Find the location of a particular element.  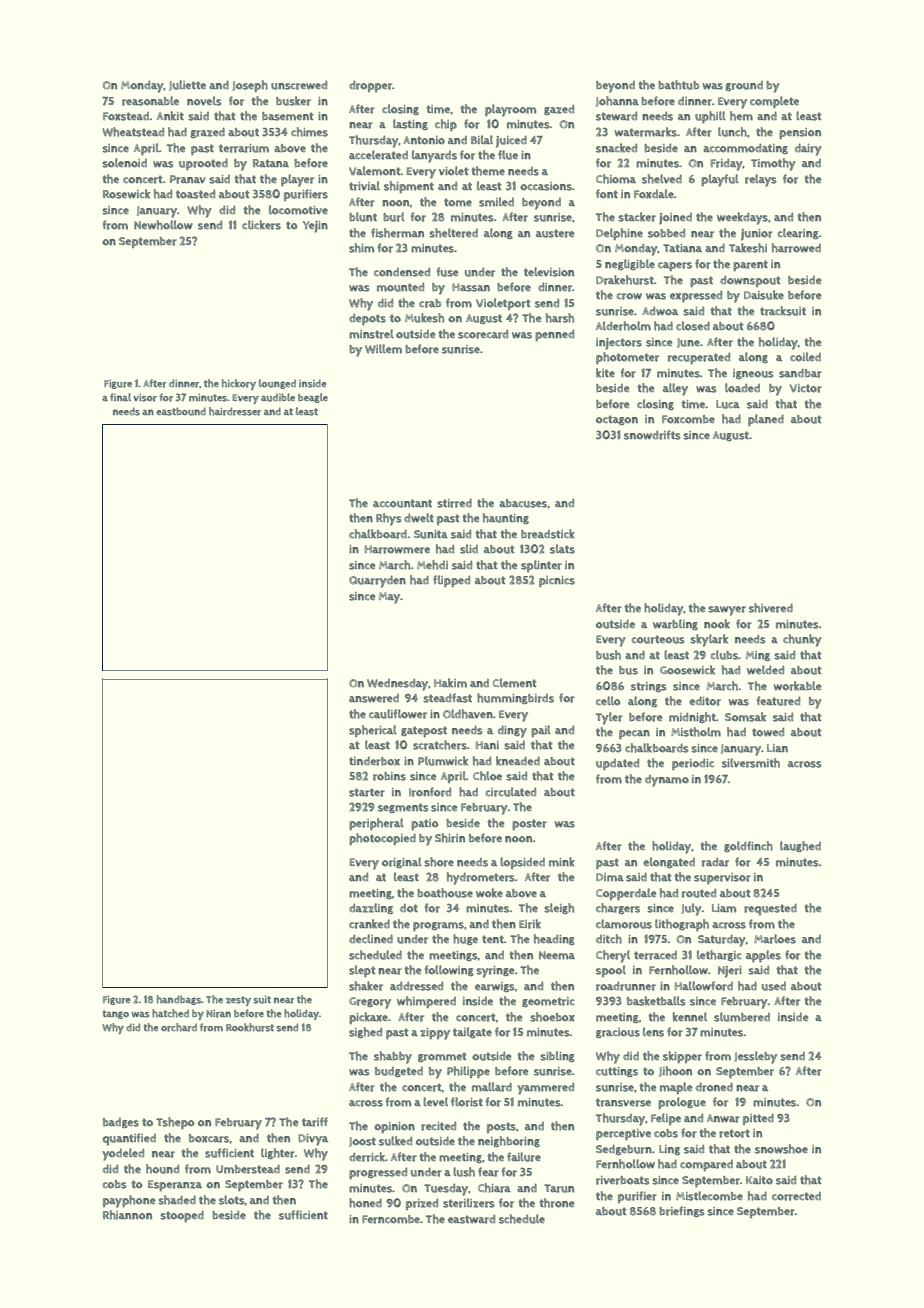

gazed is located at coordinates (559, 109).
